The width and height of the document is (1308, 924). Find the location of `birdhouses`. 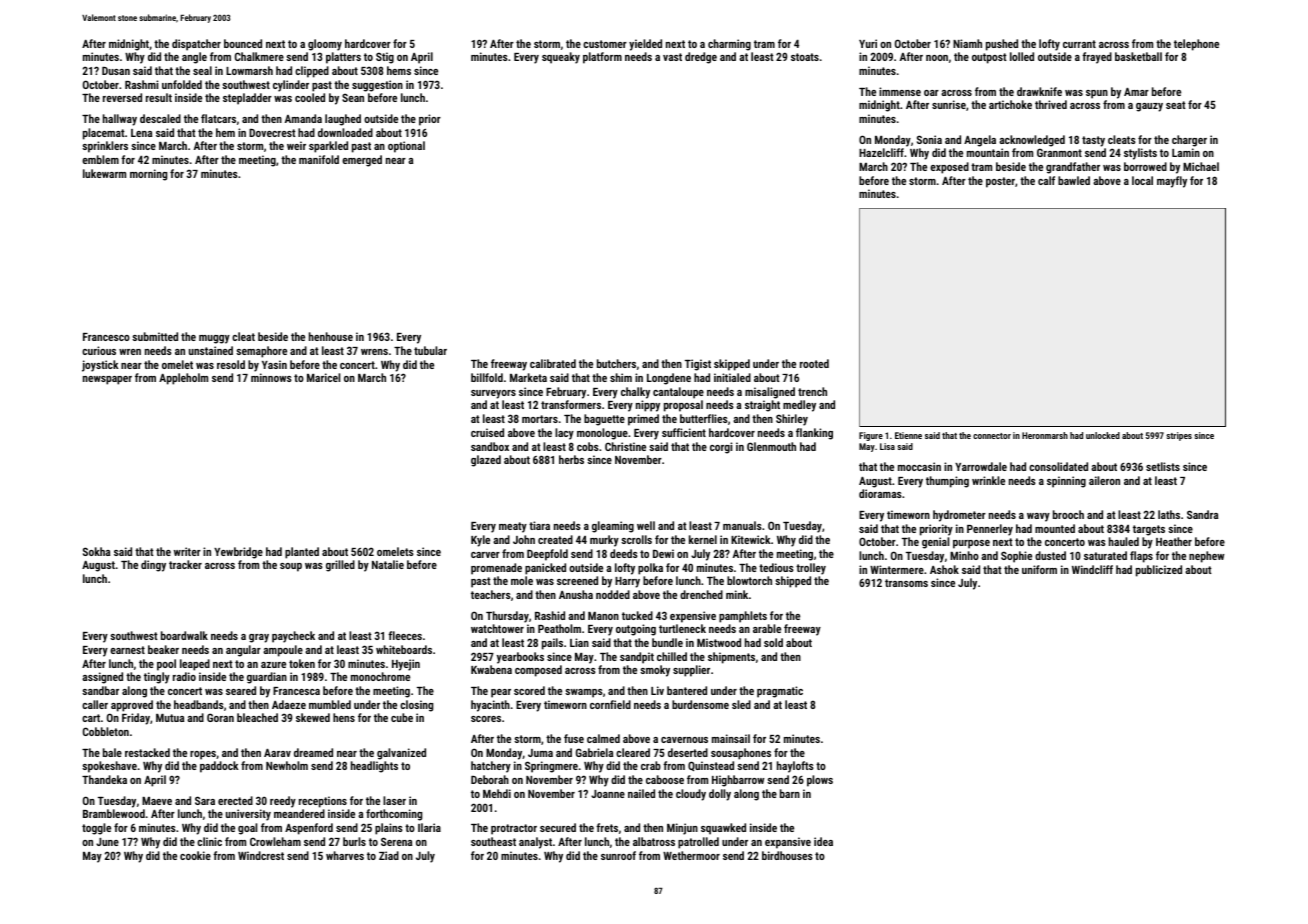

birdhouses is located at coordinates (787, 855).
